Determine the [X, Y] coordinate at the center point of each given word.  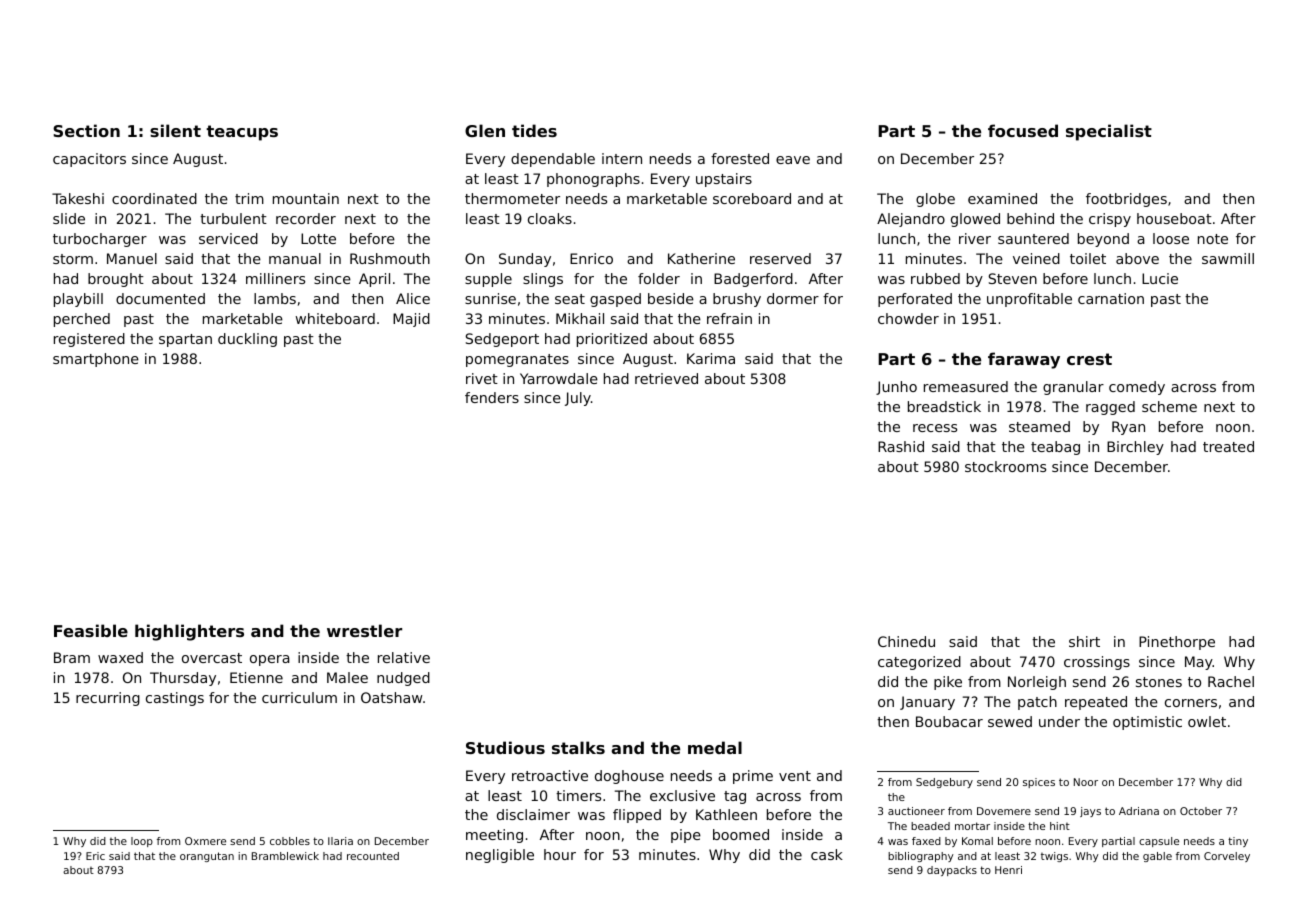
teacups [242, 133]
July [578, 399]
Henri [1008, 870]
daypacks [952, 871]
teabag [1055, 448]
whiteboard [335, 318]
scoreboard [752, 198]
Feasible [91, 630]
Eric [95, 856]
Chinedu [906, 641]
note [1213, 239]
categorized [919, 663]
